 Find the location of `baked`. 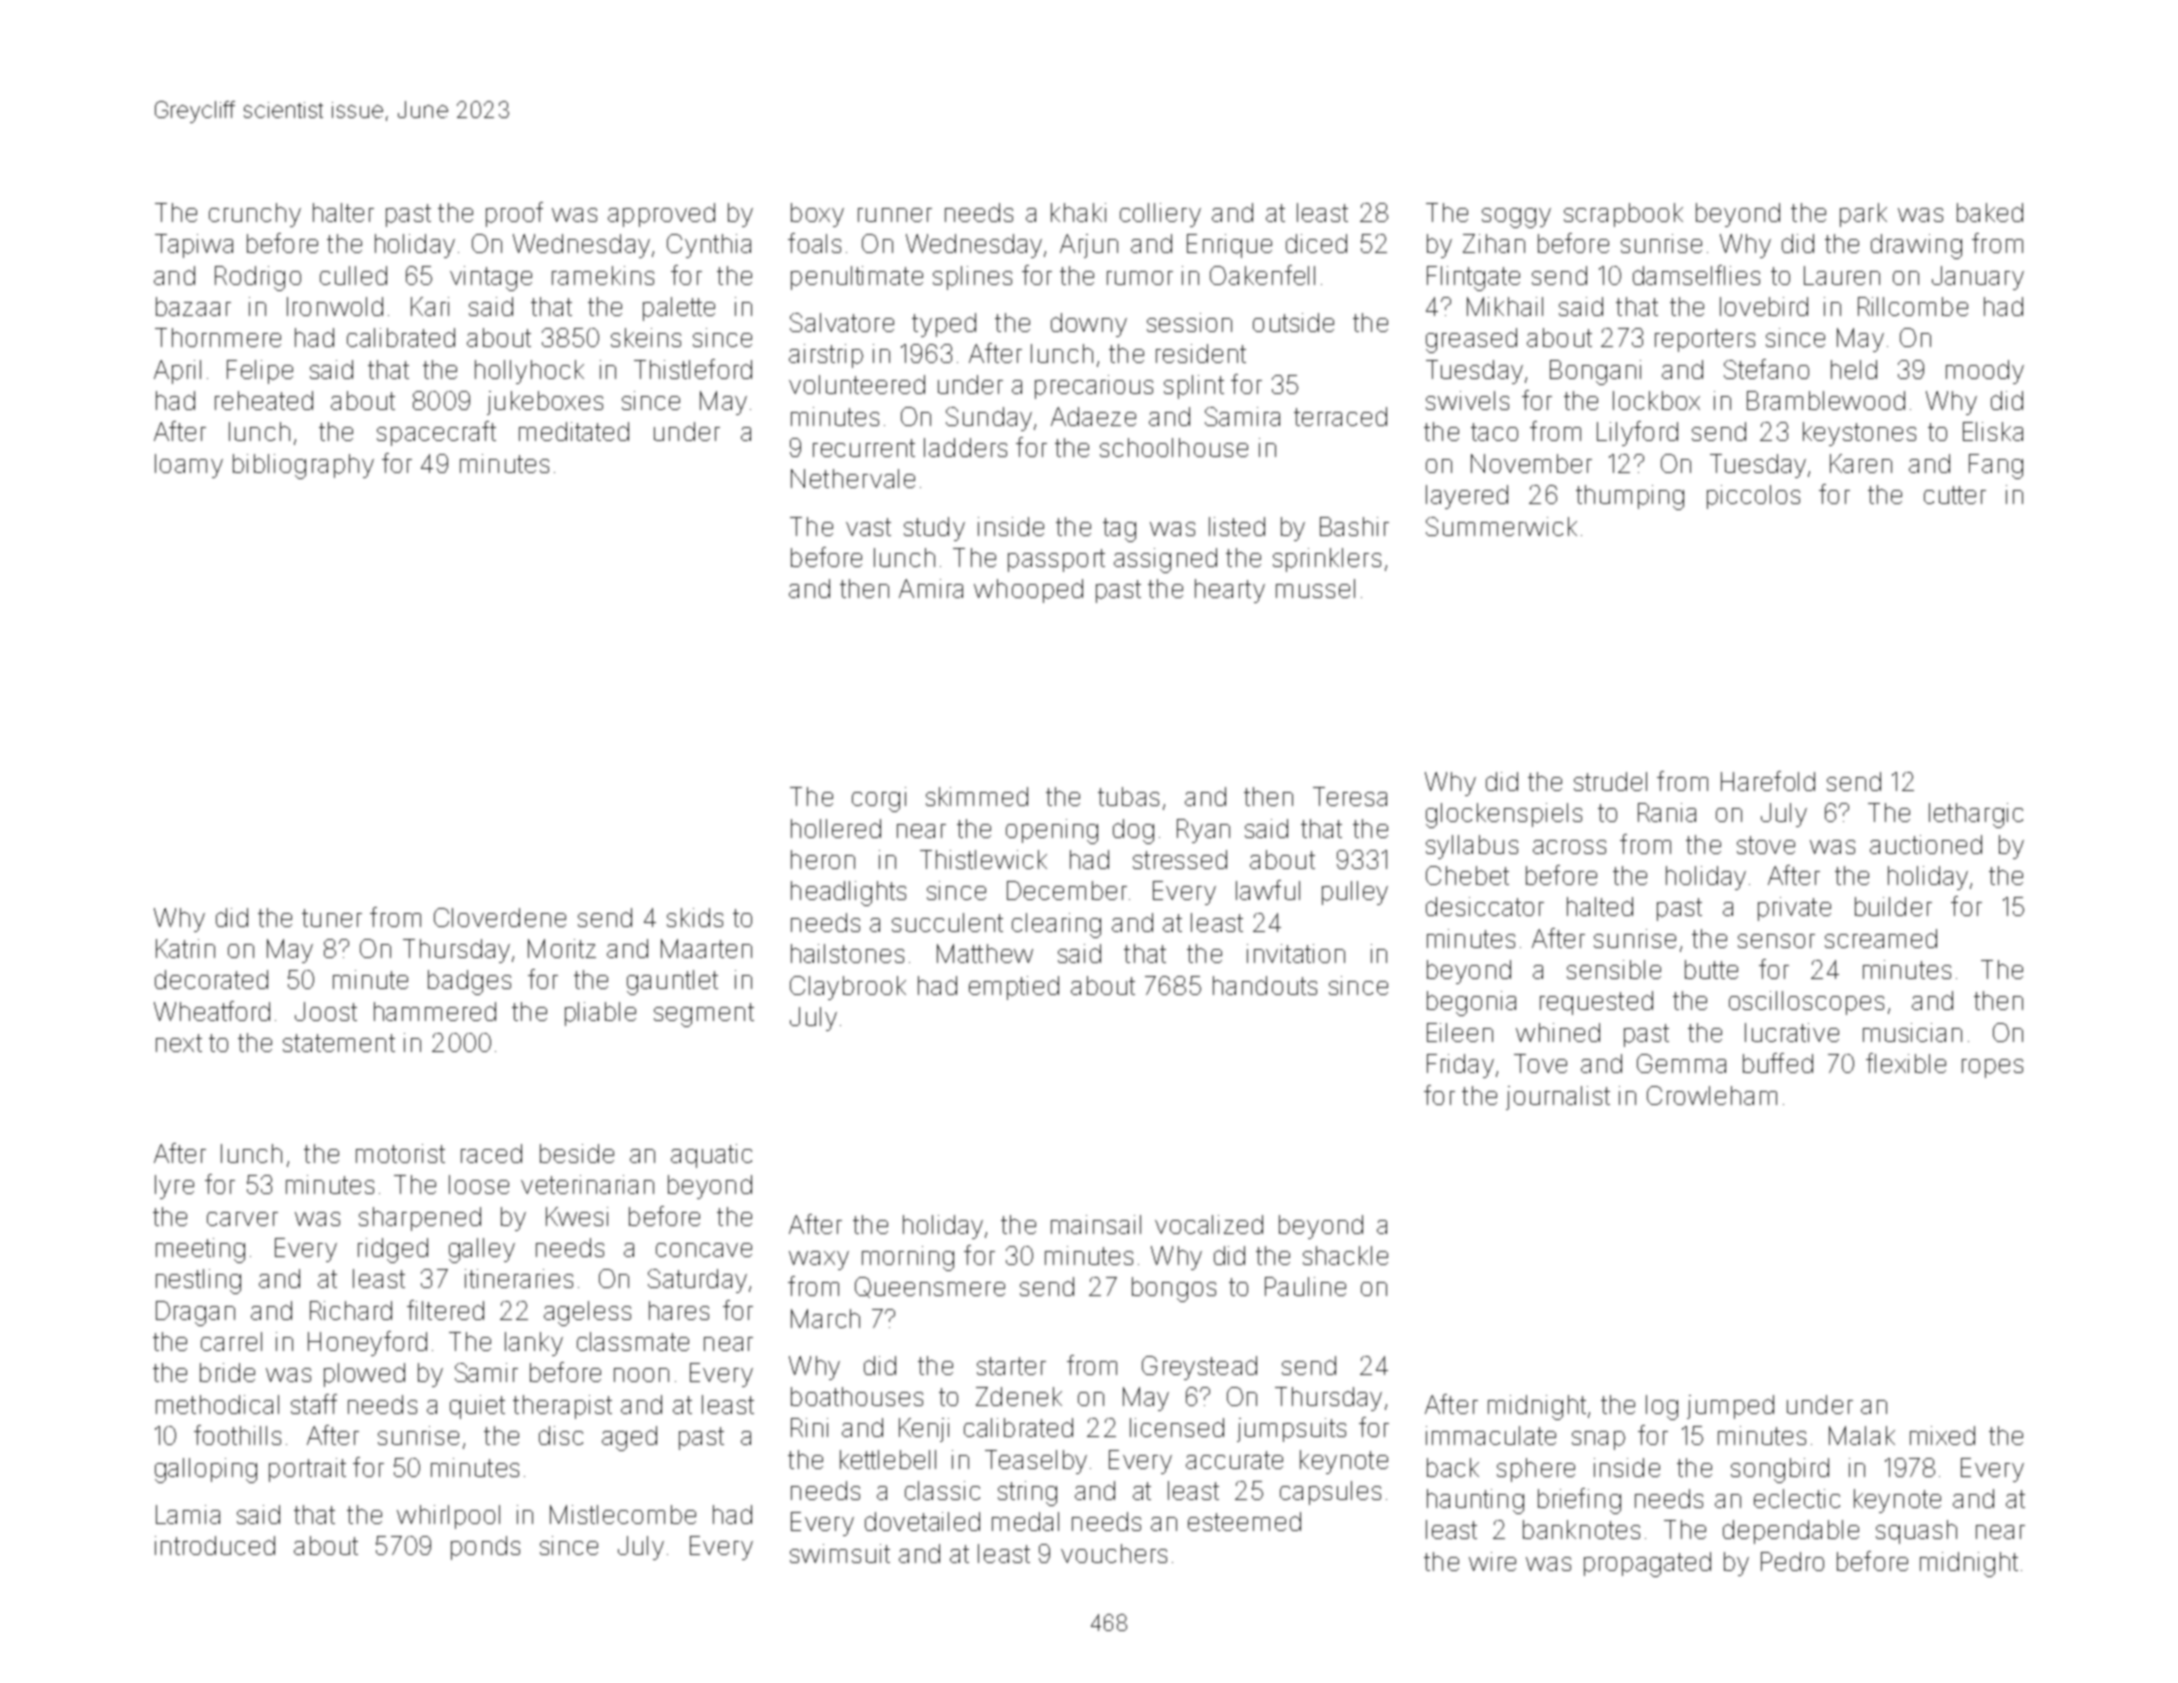

baked is located at coordinates (1990, 212).
